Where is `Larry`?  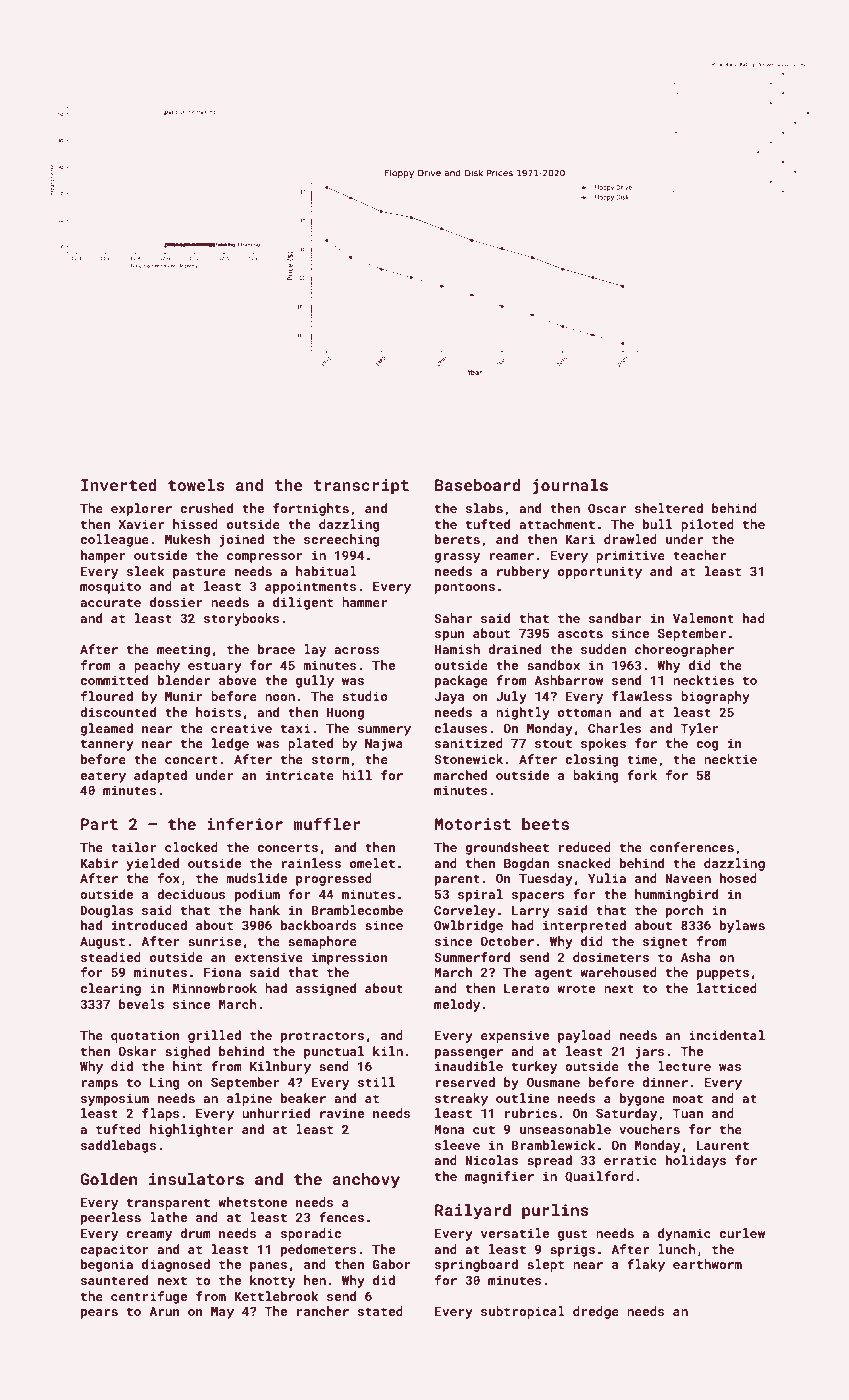 Larry is located at coordinates (531, 912).
